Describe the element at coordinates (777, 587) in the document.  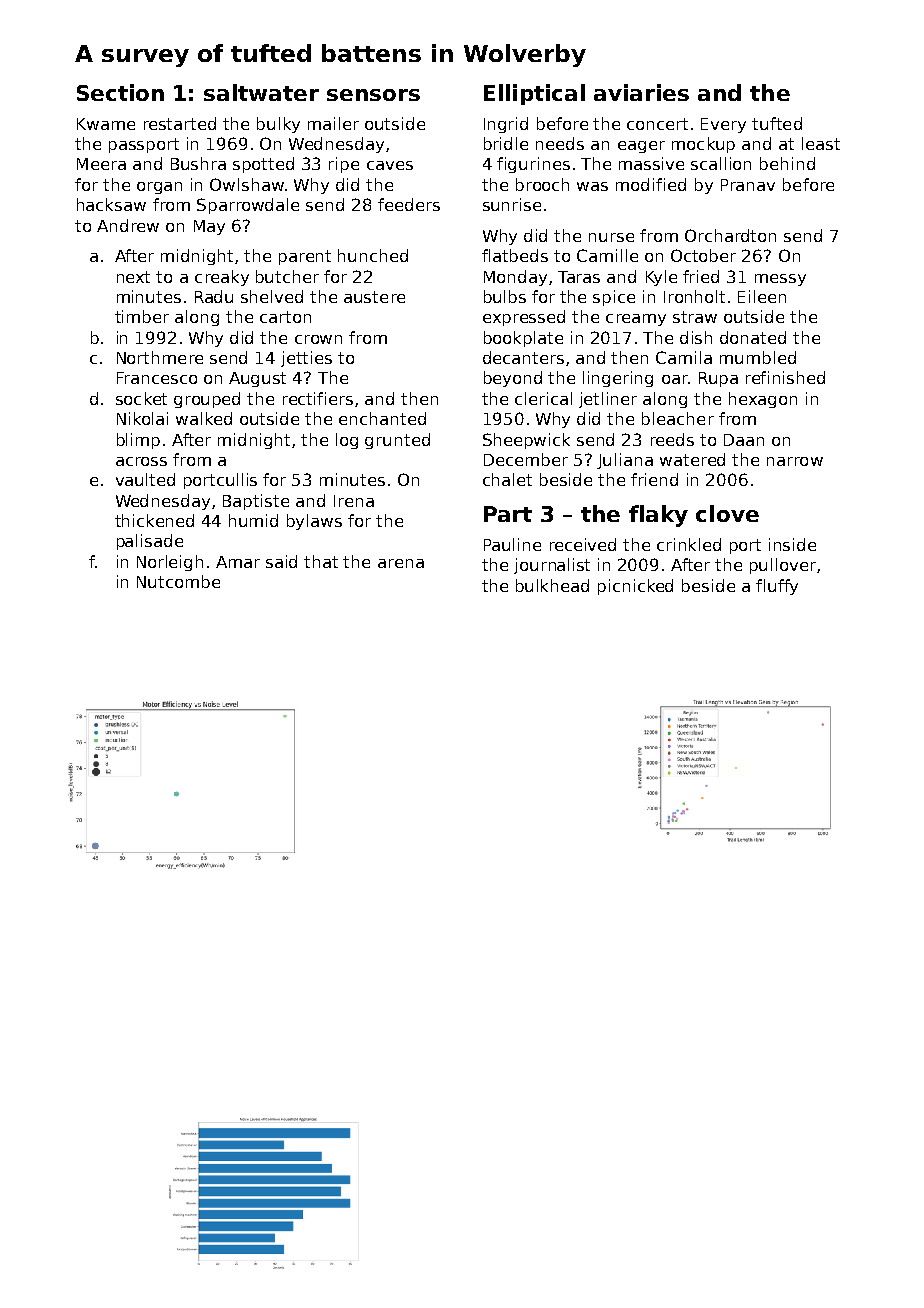
I see `fluffy` at that location.
